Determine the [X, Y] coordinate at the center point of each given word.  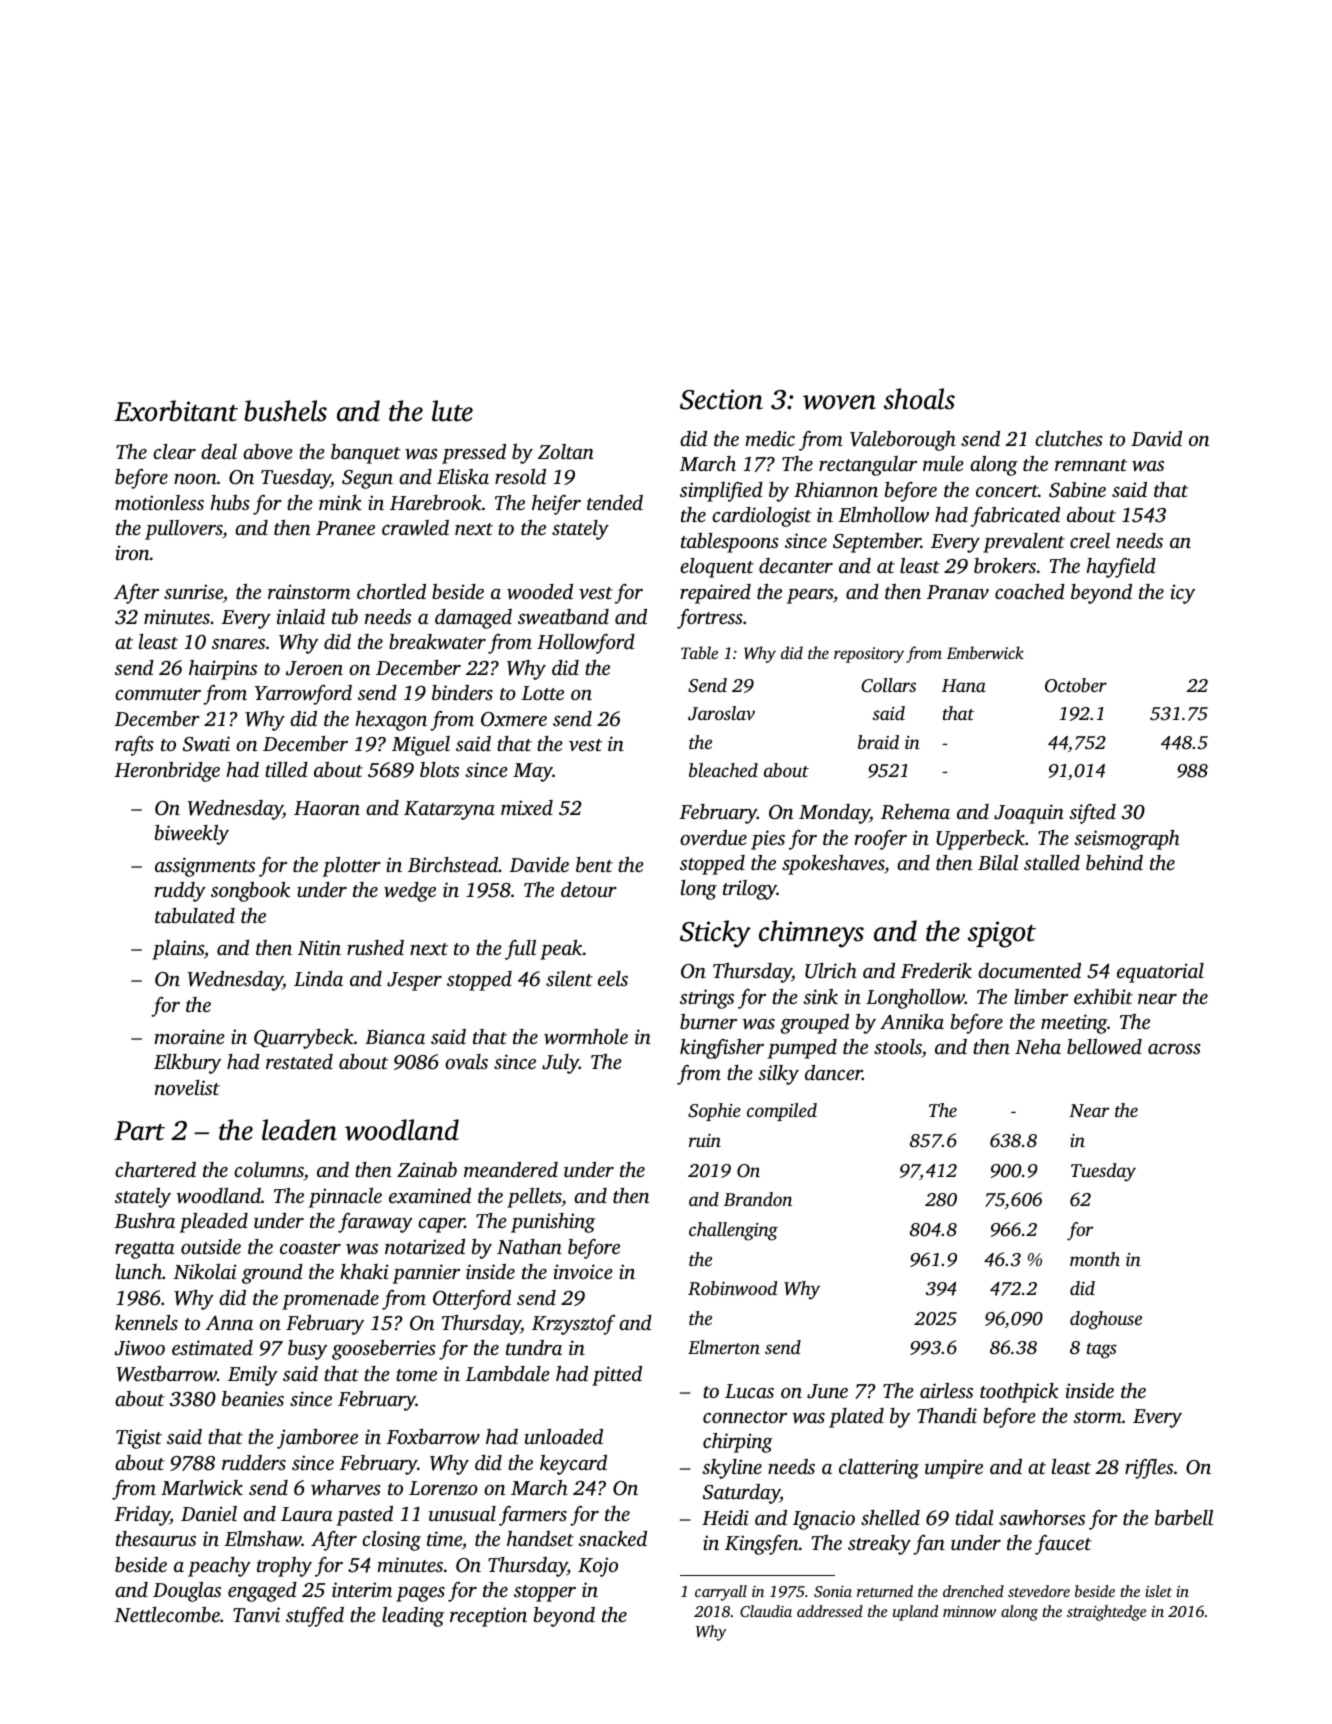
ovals [466, 1061]
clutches [1069, 438]
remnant [1091, 465]
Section [721, 399]
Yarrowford [303, 695]
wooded [540, 592]
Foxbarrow [433, 1437]
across [1174, 1049]
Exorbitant [176, 411]
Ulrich [831, 971]
